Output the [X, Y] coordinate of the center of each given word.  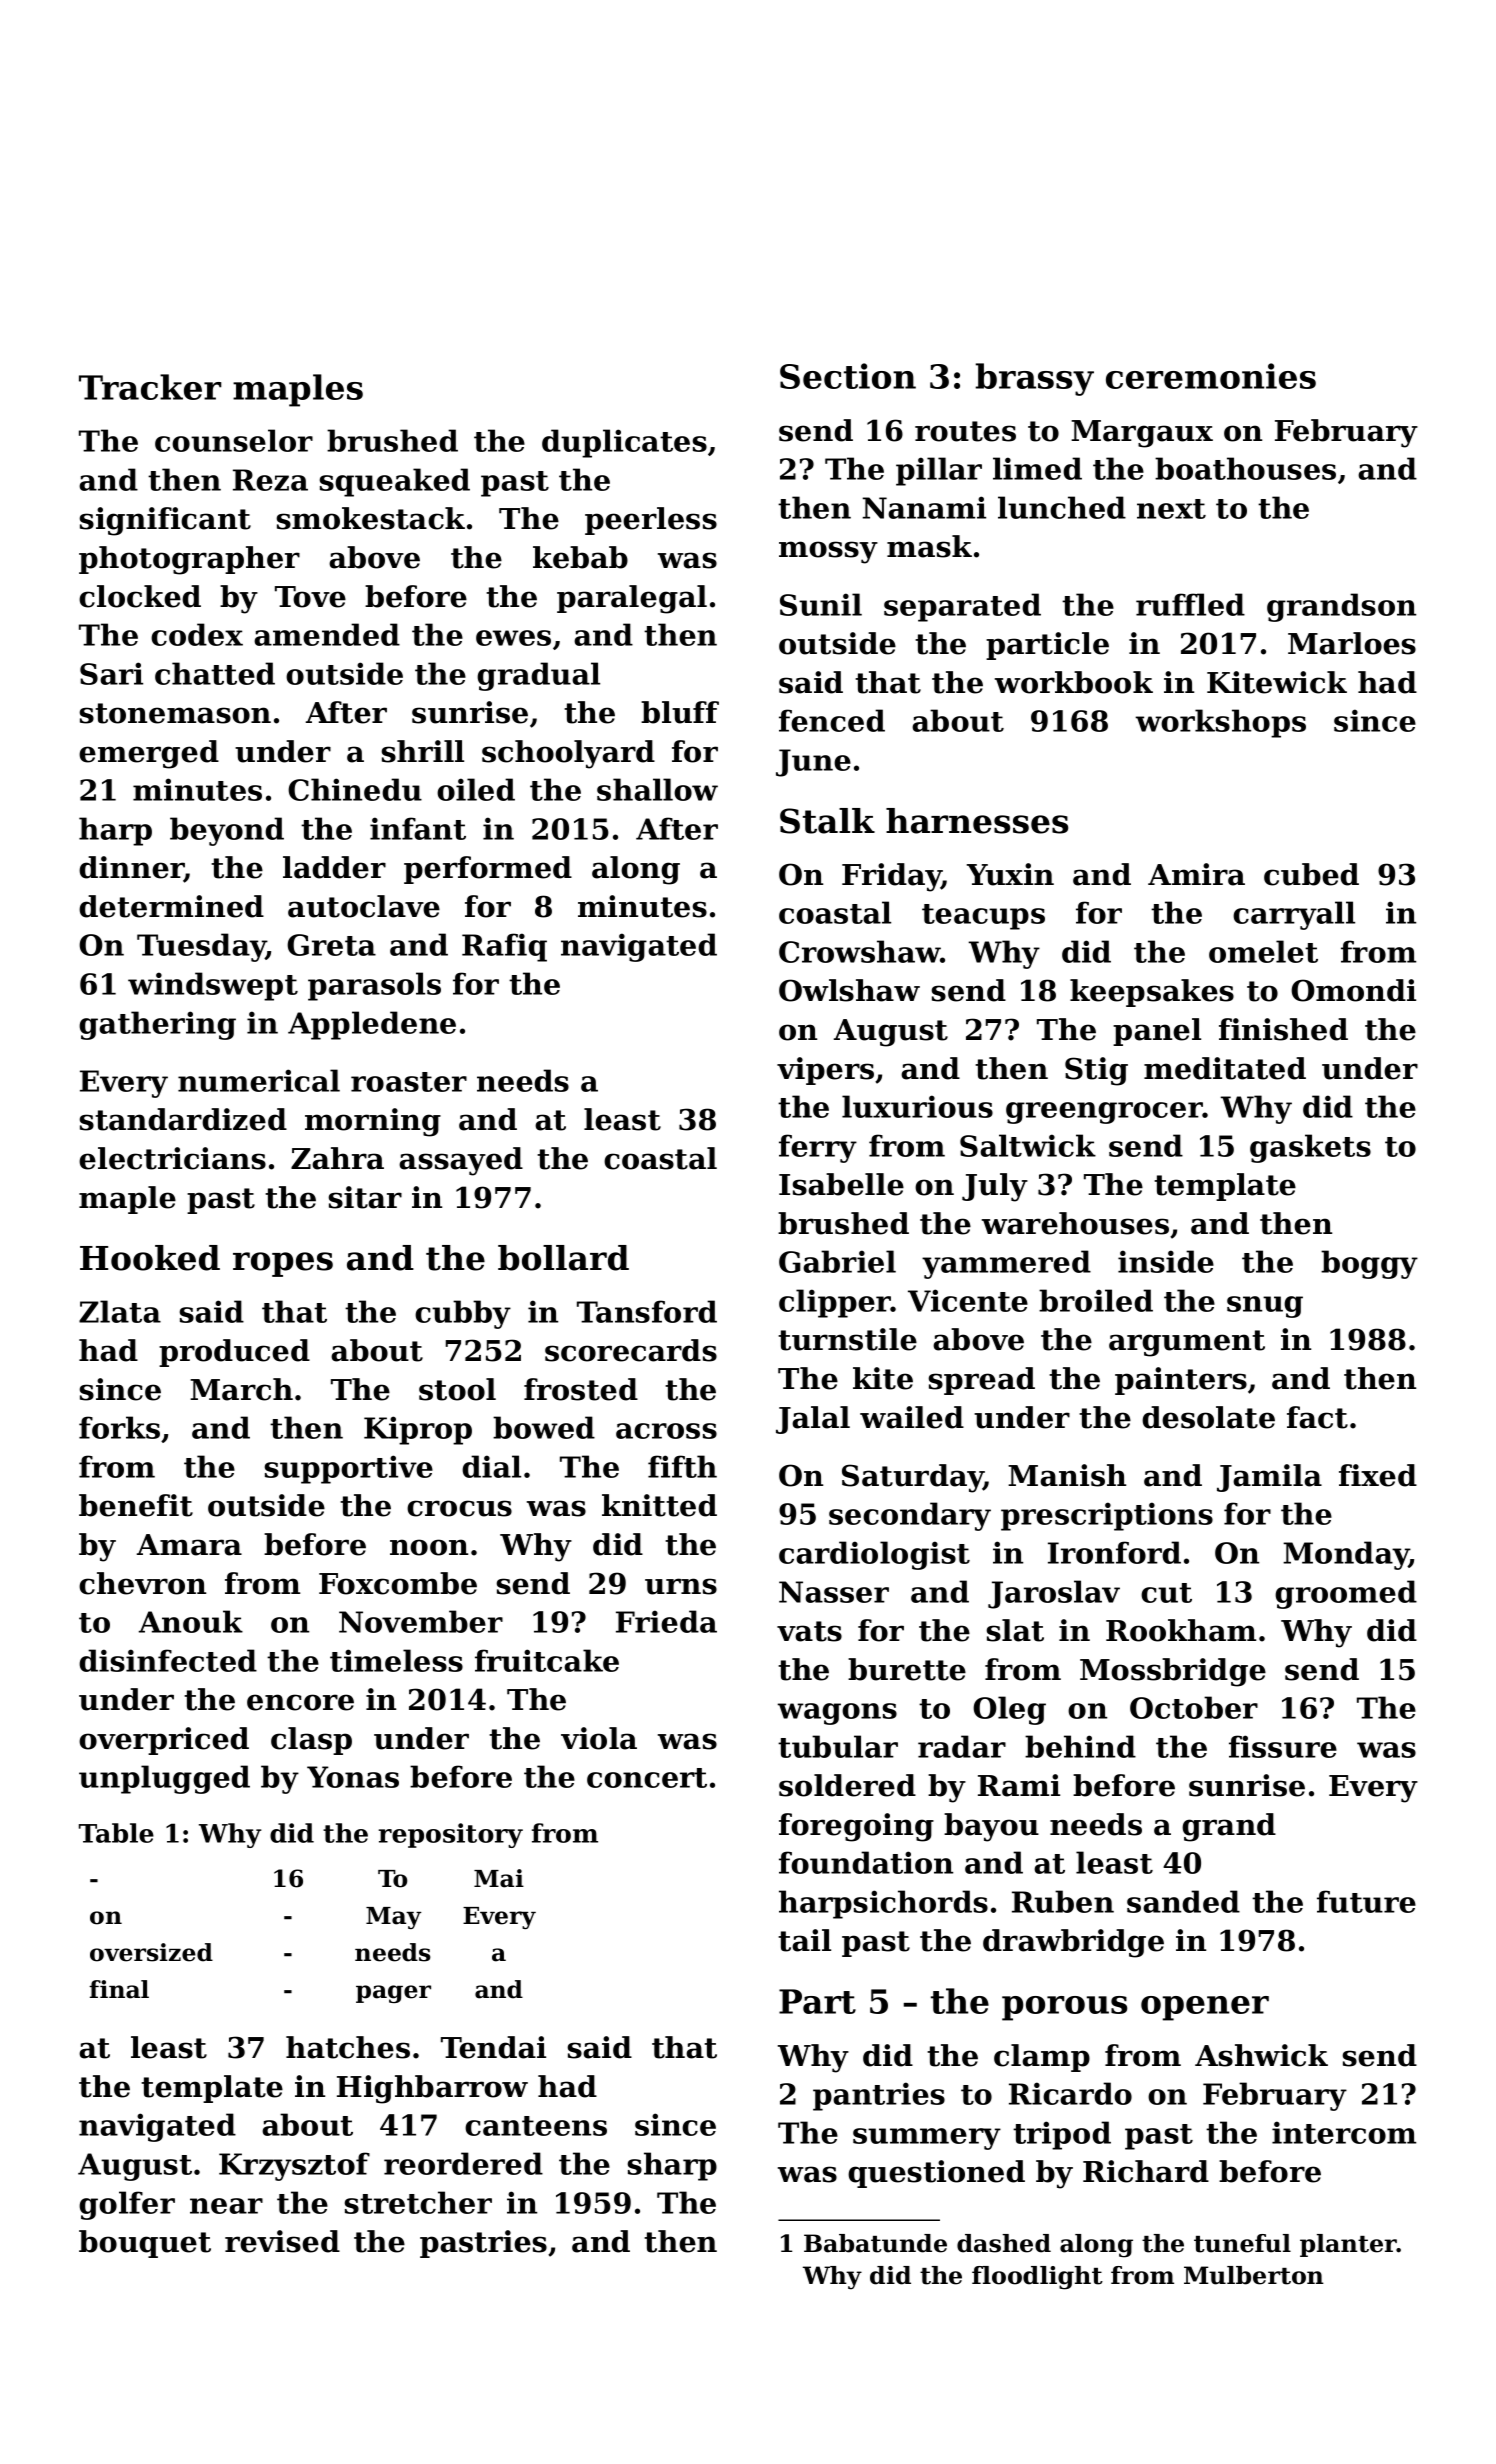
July [995, 1187]
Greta [331, 945]
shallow [657, 789]
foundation [866, 1862]
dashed [1004, 2243]
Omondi [1353, 990]
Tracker [150, 387]
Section [848, 376]
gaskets [1310, 1148]
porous [1064, 2008]
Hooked [150, 1258]
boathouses [1245, 468]
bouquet [145, 2244]
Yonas [353, 1777]
